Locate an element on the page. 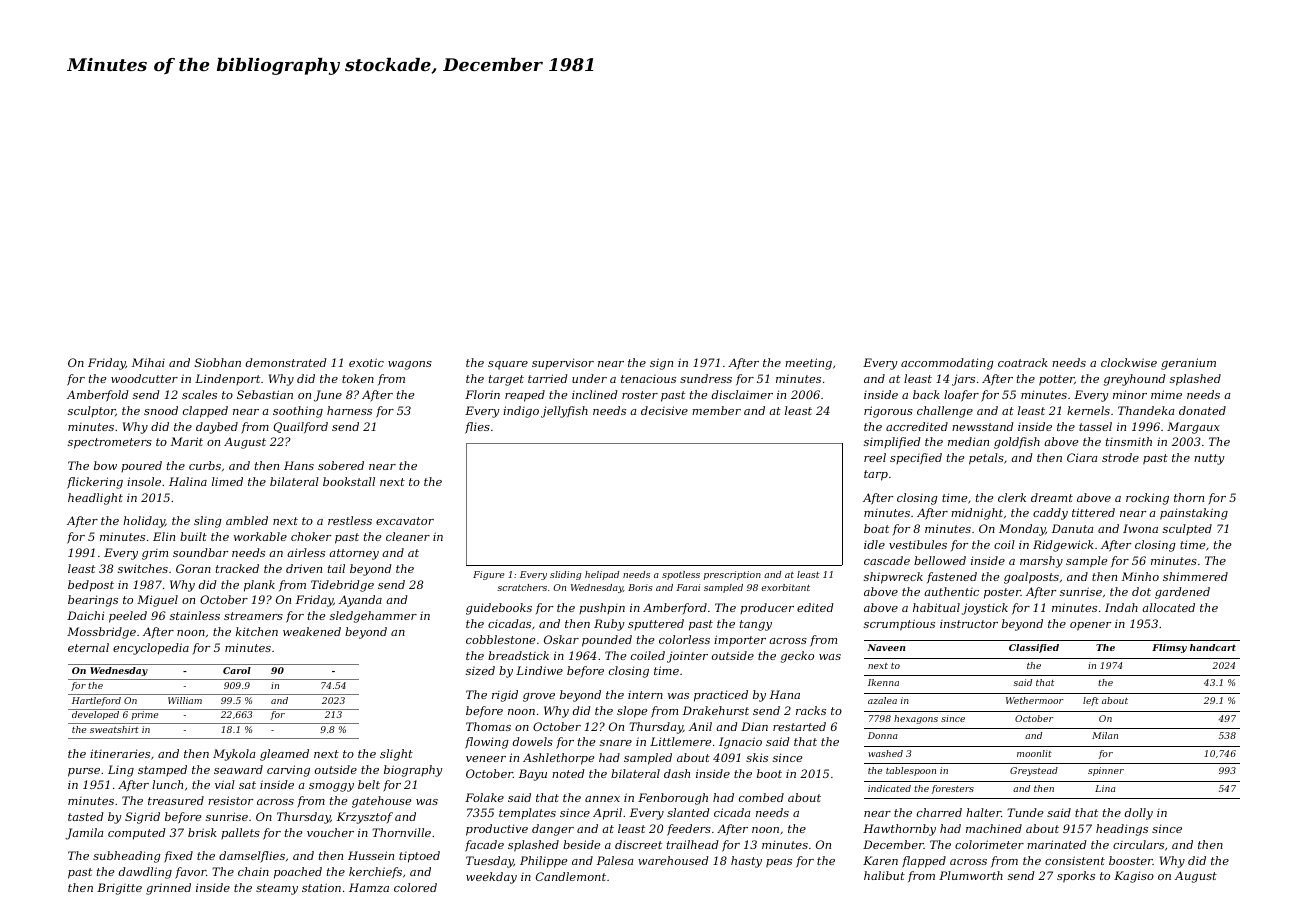  Classified is located at coordinates (1034, 648).
